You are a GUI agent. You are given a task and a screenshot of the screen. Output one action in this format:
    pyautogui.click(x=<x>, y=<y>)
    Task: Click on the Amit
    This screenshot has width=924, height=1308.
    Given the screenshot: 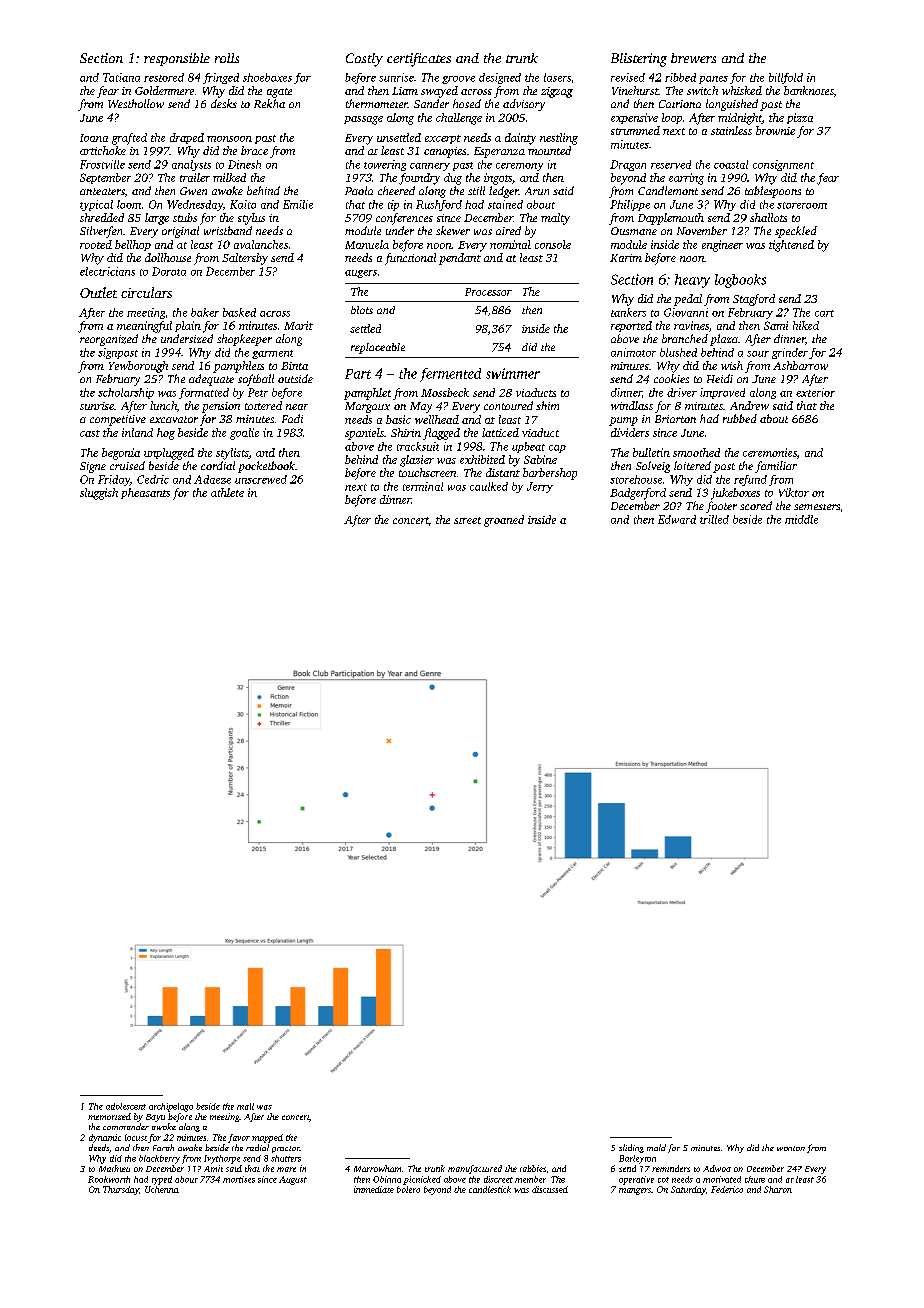 What is the action you would take?
    pyautogui.click(x=213, y=1168)
